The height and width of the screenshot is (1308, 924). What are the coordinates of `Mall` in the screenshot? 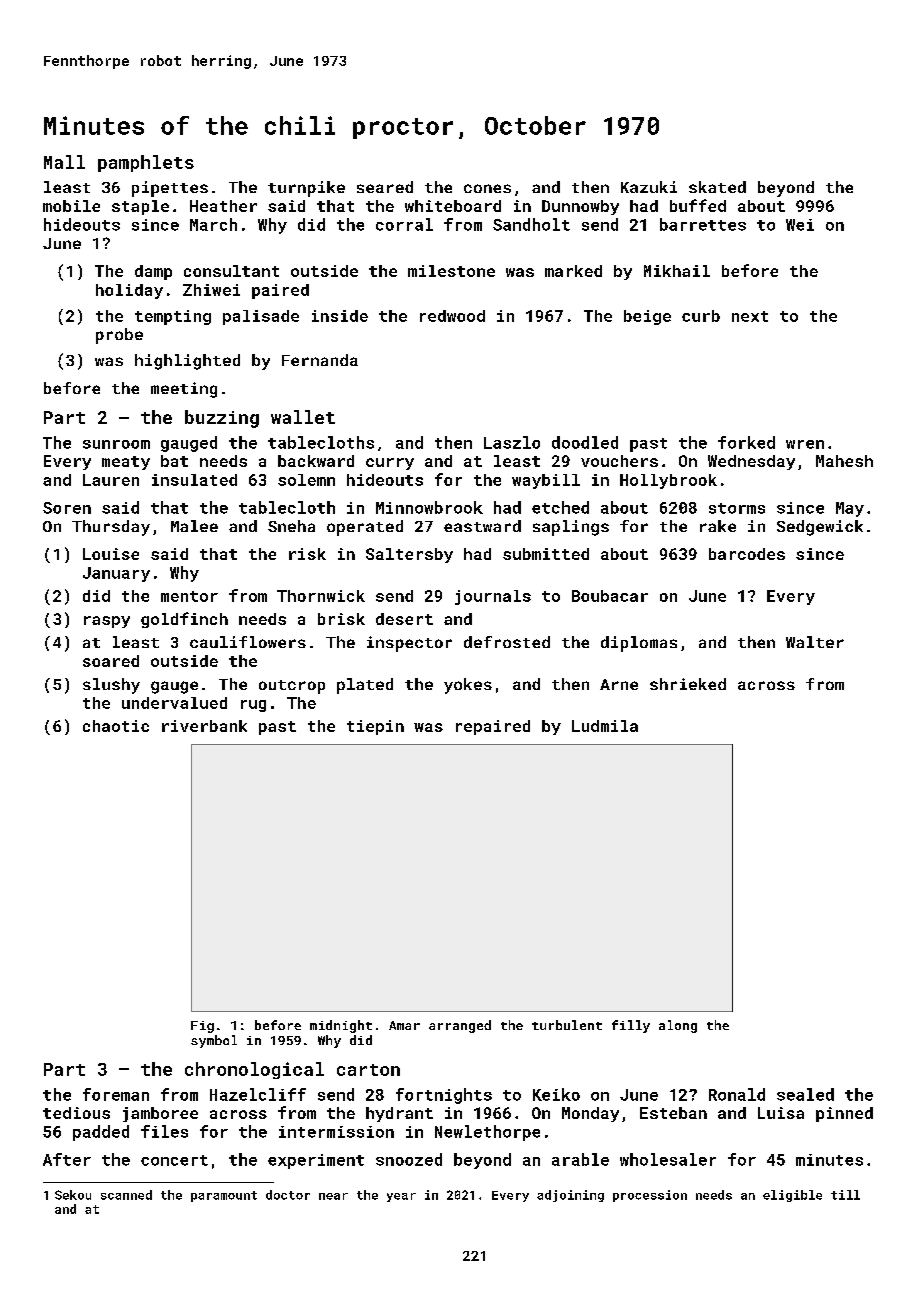 It's located at (64, 162).
